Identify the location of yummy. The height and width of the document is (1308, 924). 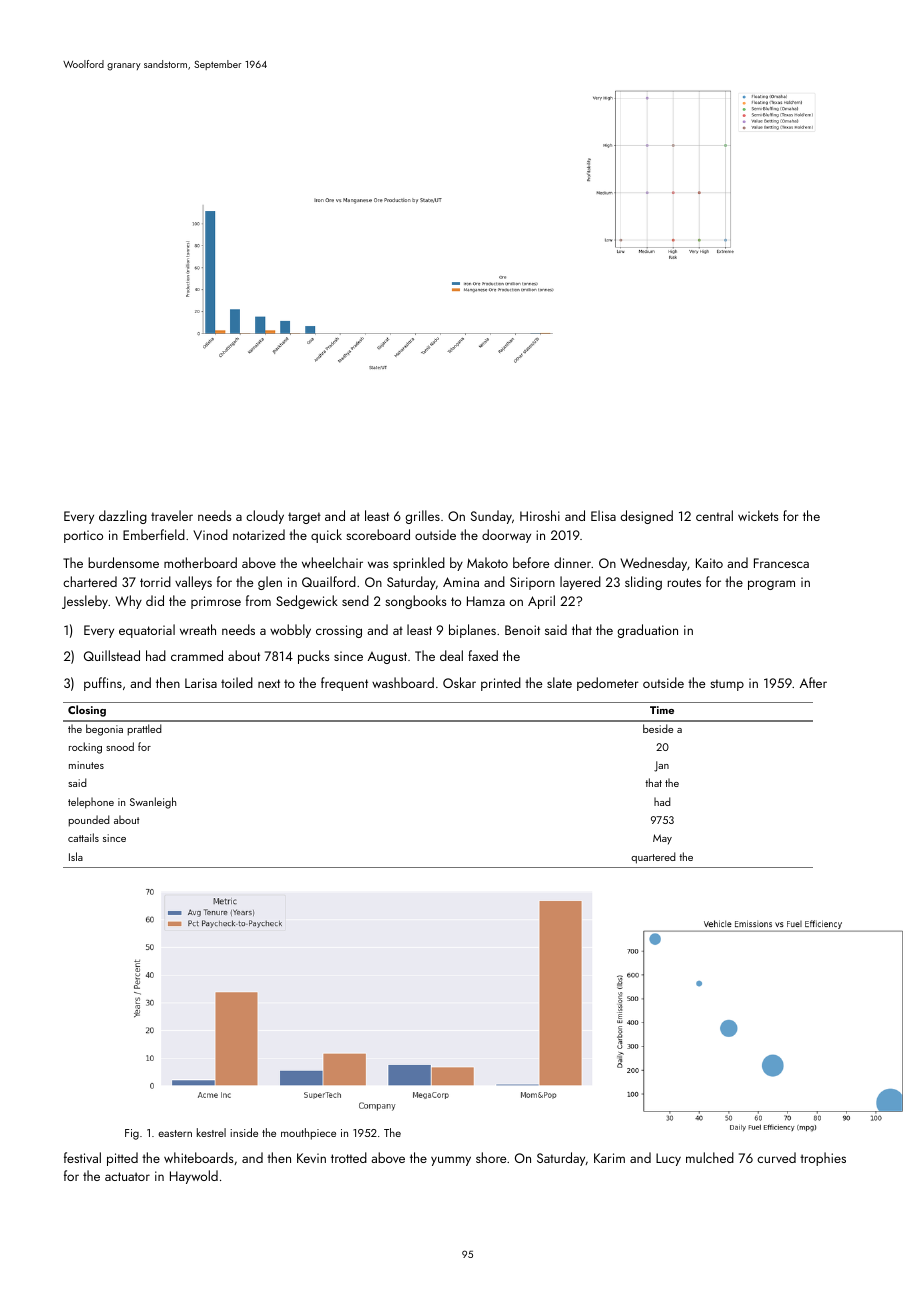
(451, 1161).
